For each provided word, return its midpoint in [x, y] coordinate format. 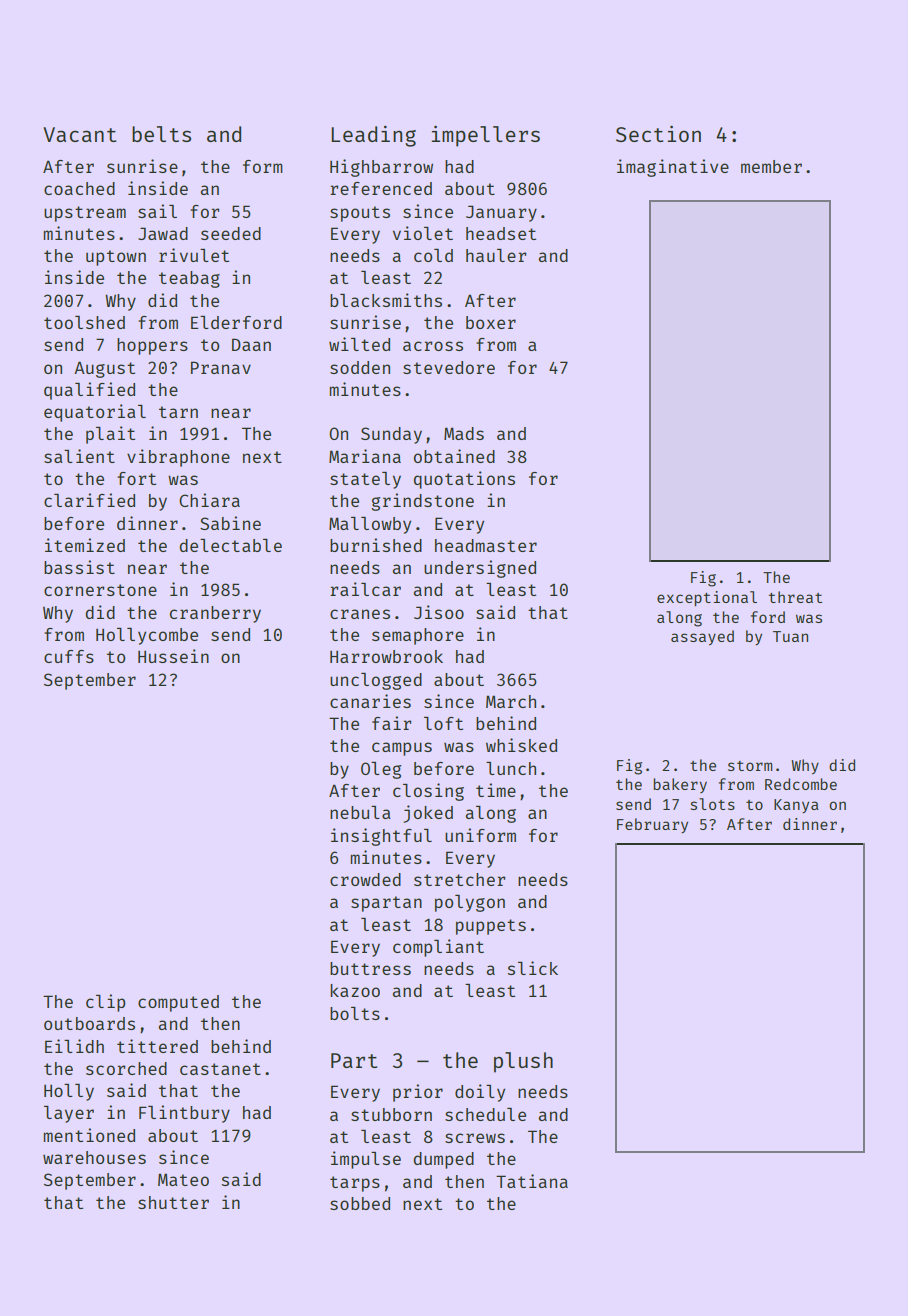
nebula [360, 812]
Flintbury [184, 1114]
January [501, 213]
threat [795, 597]
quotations [464, 480]
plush [523, 1062]
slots [713, 804]
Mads [464, 433]
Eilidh [74, 1046]
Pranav [221, 367]
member [771, 166]
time [496, 790]
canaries [370, 701]
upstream [85, 214]
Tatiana [532, 1181]
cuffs [69, 656]
